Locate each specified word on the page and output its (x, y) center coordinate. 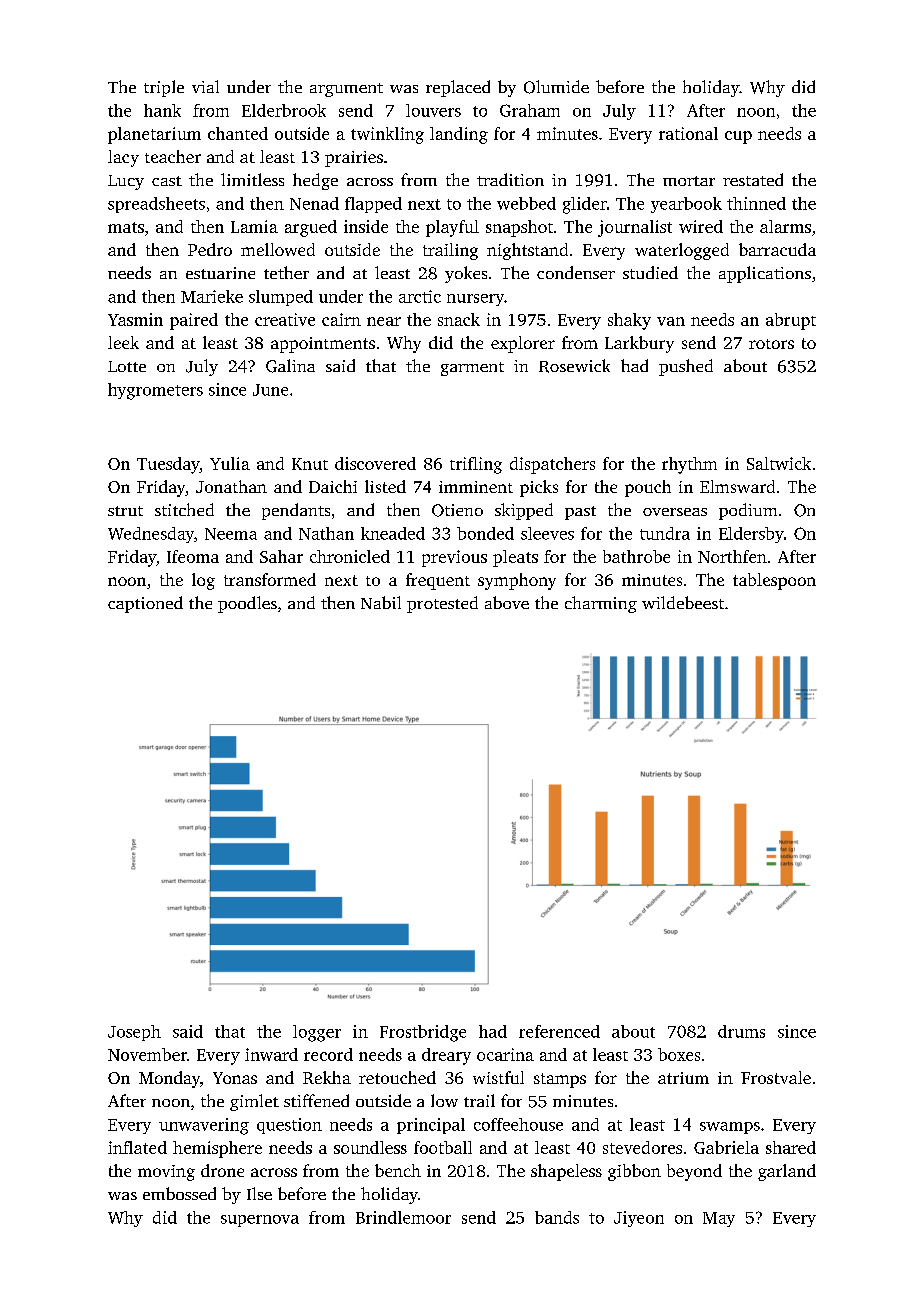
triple (164, 88)
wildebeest (683, 602)
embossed (179, 1193)
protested (442, 604)
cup (738, 137)
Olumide (556, 87)
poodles (247, 604)
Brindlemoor (403, 1217)
